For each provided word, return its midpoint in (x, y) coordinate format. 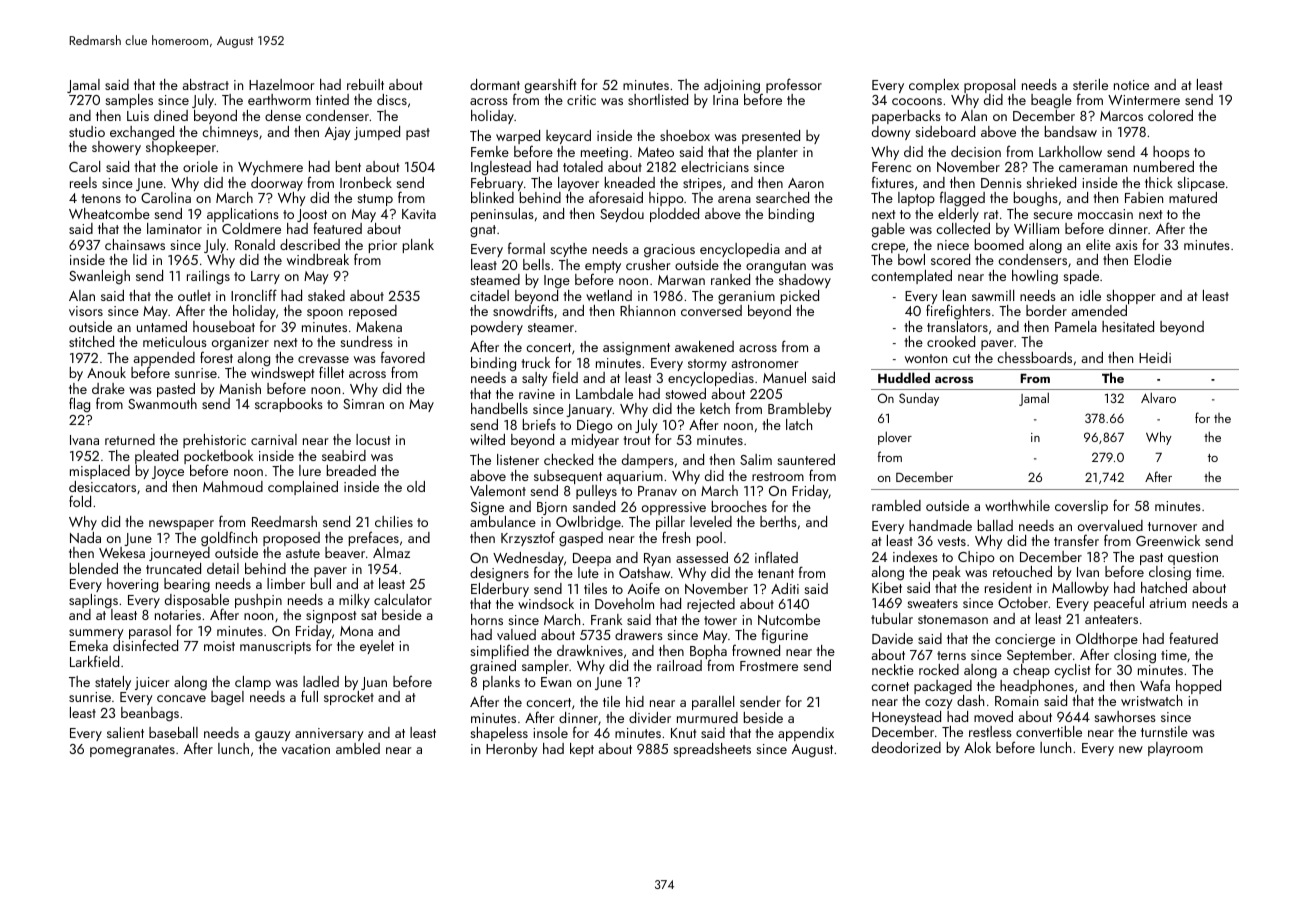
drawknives (590, 650)
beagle (1051, 101)
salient (125, 732)
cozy (939, 704)
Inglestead (501, 168)
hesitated (1128, 326)
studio (87, 131)
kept (582, 750)
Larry (265, 277)
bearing (187, 585)
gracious (669, 251)
